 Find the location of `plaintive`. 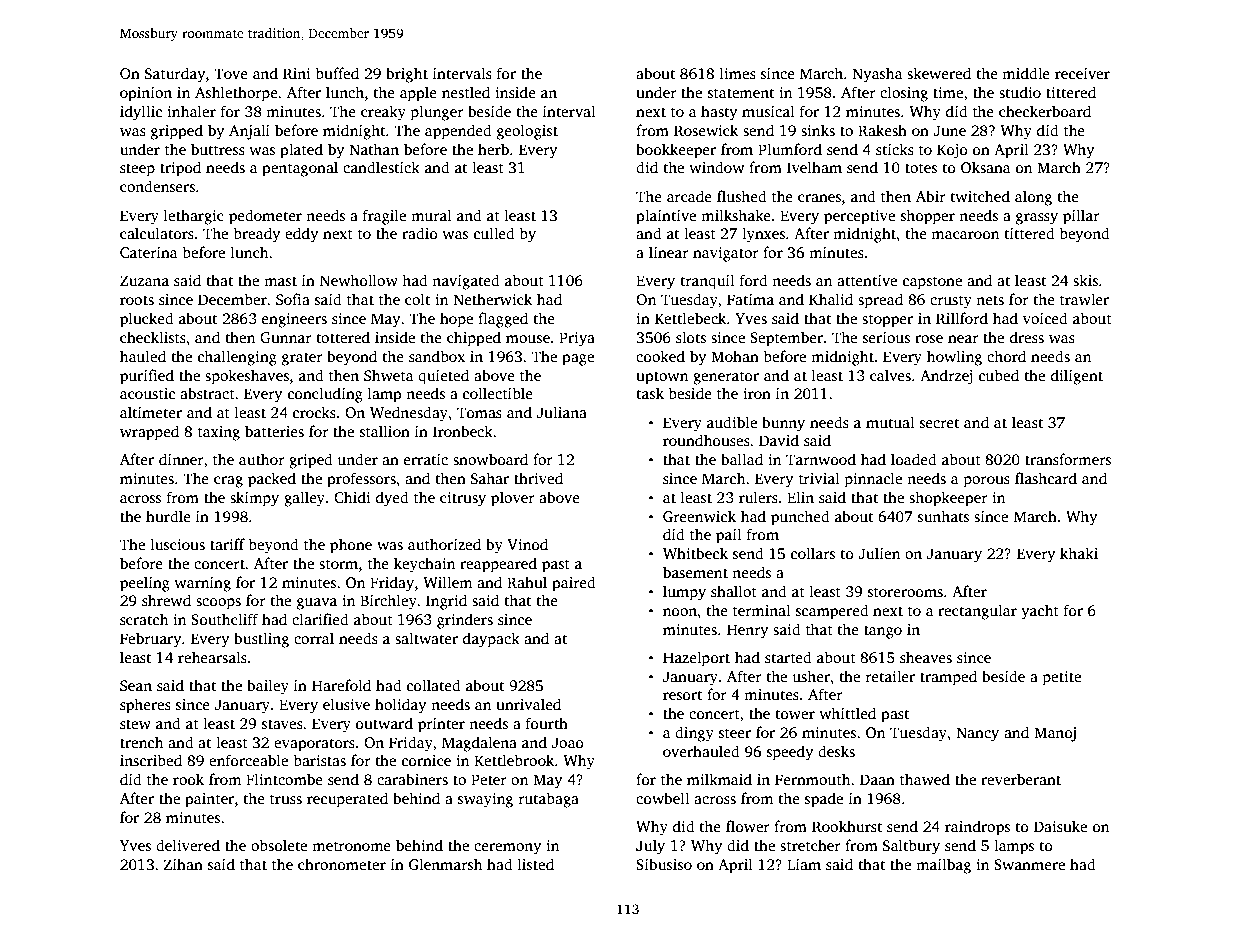

plaintive is located at coordinates (666, 217).
